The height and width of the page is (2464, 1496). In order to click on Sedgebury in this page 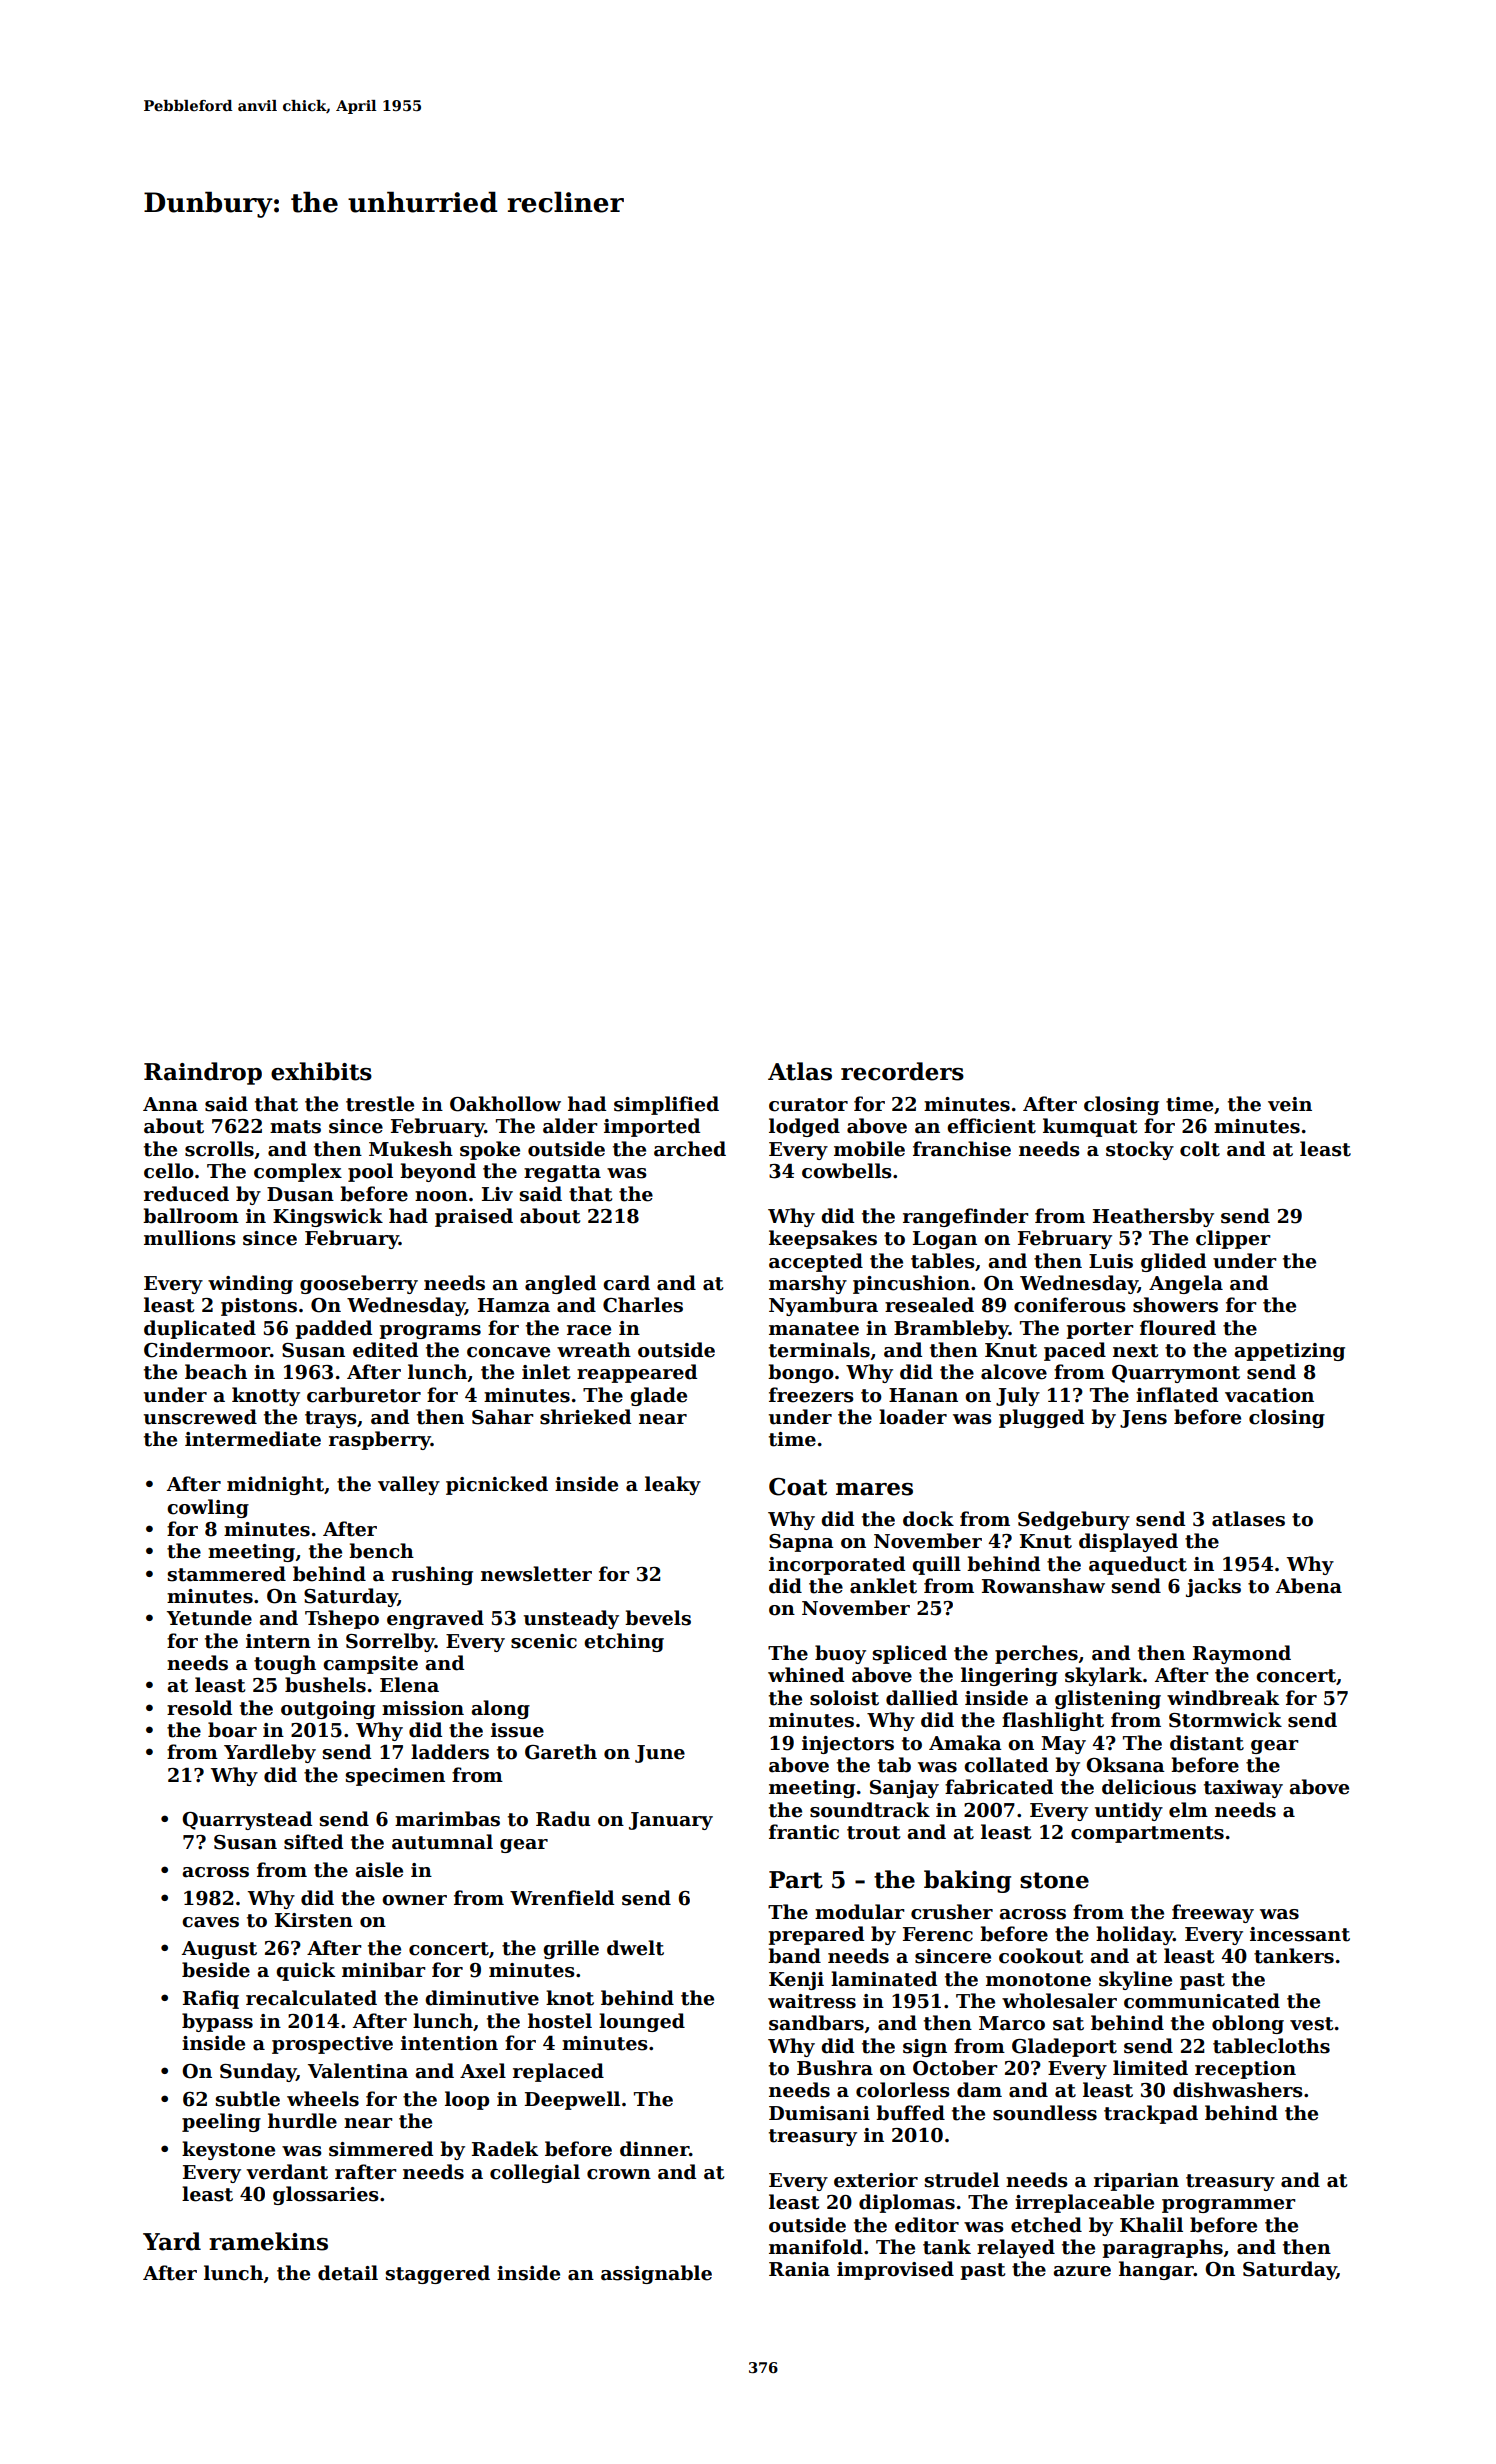, I will do `click(1074, 1520)`.
